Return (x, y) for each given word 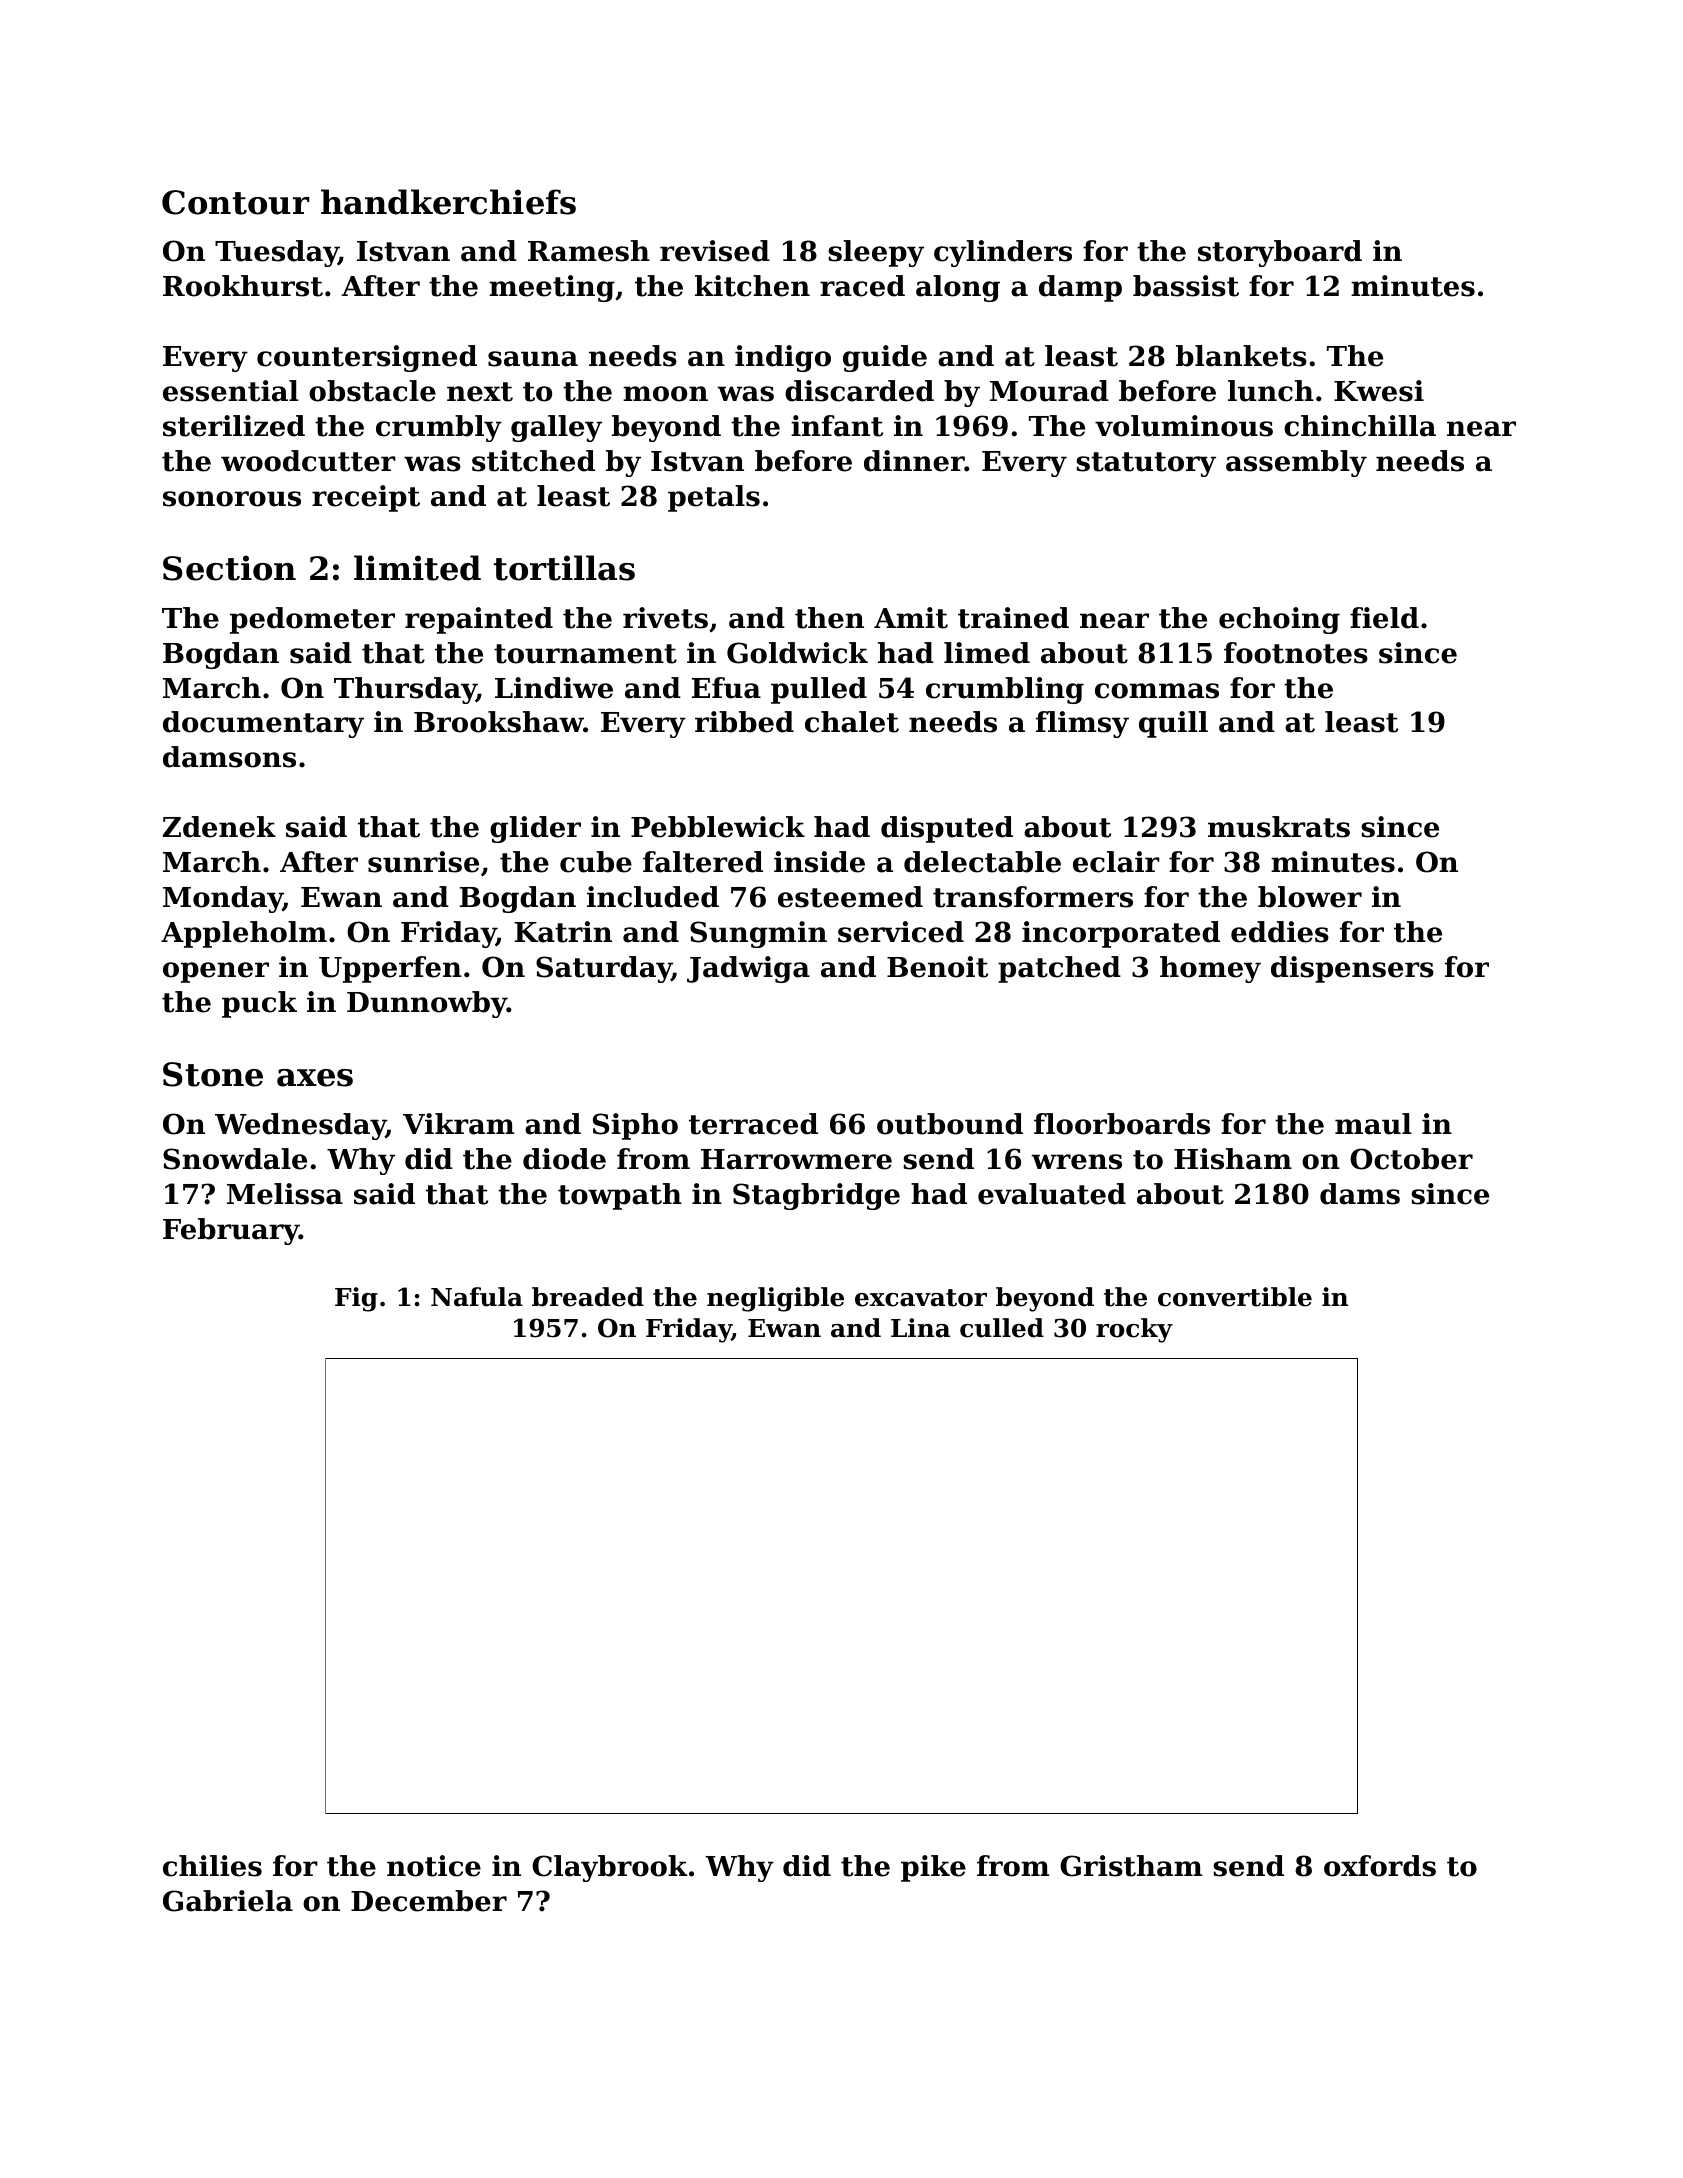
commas (1157, 691)
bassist (1186, 286)
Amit (911, 618)
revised (715, 251)
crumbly (439, 428)
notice (434, 1866)
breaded (588, 1297)
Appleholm (244, 934)
